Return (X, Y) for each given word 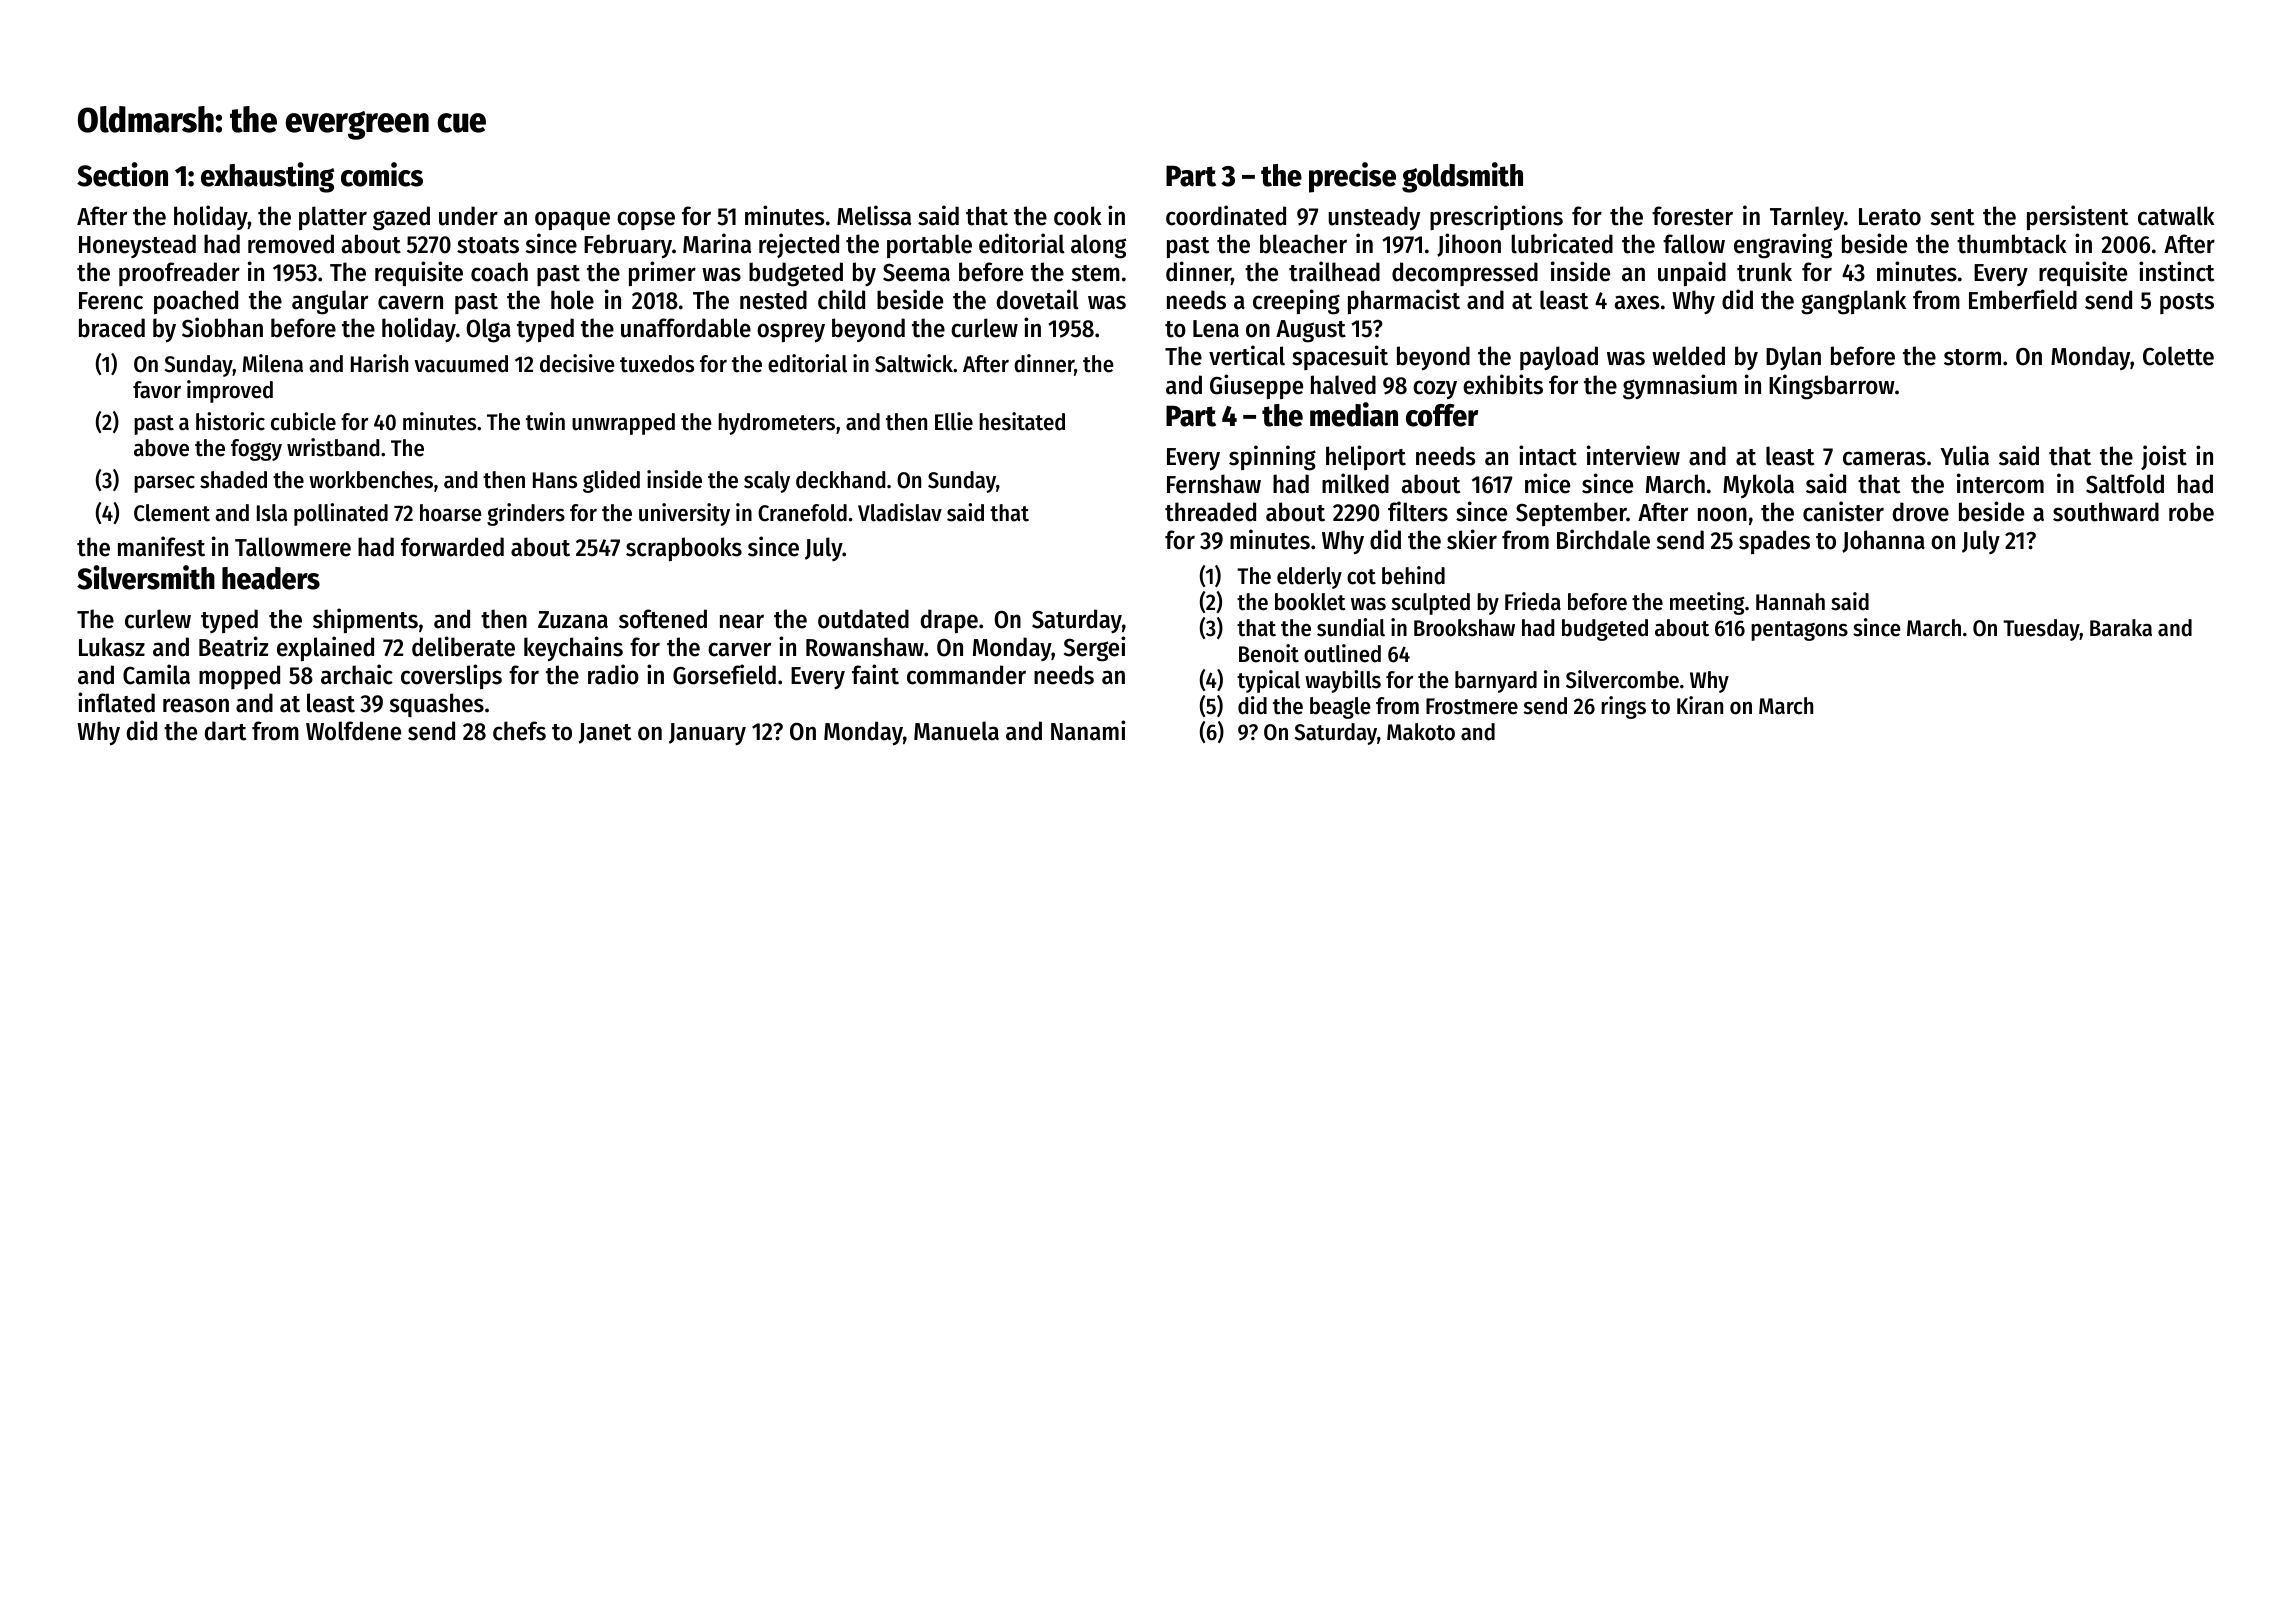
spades (1774, 542)
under (468, 216)
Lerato (1890, 217)
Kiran (1700, 705)
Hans (555, 480)
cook (1078, 216)
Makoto (1421, 732)
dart (225, 731)
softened (663, 619)
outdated (863, 619)
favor (157, 390)
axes (1637, 302)
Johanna (1883, 541)
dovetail (1038, 299)
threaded (1210, 512)
